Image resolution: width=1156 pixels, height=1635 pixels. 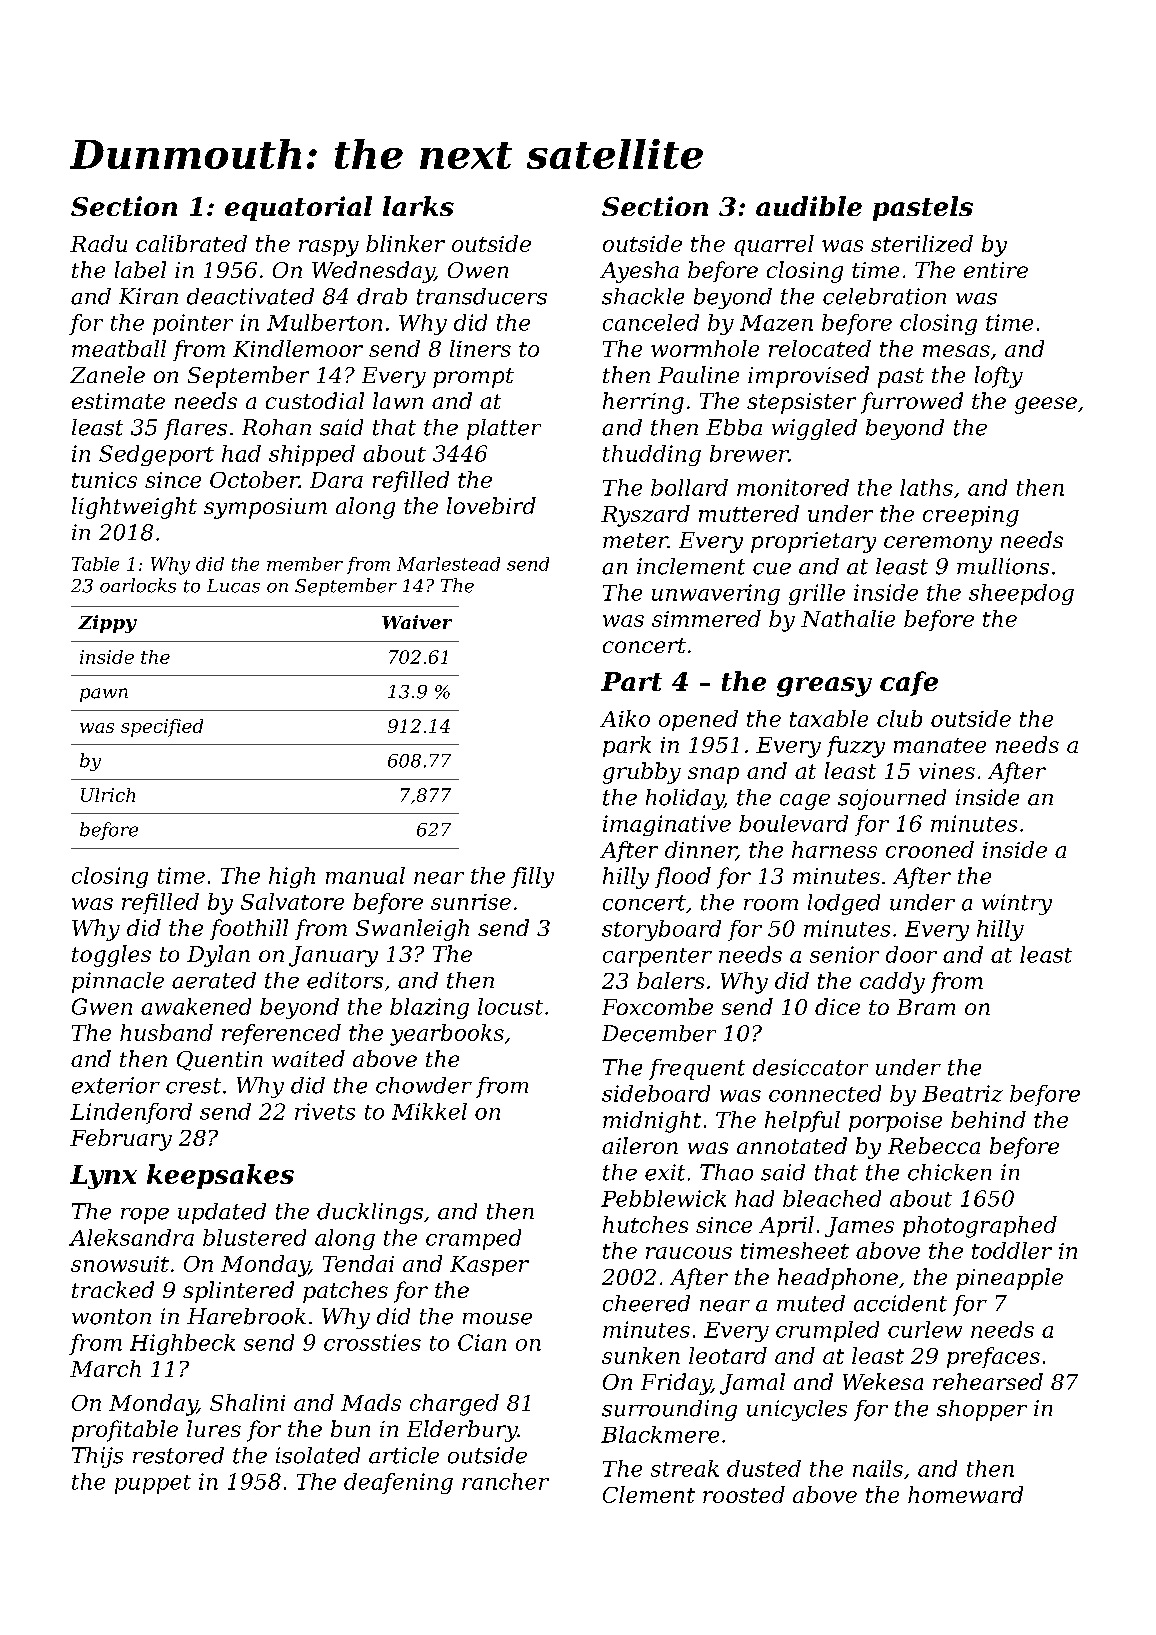 What do you see at coordinates (892, 799) in the screenshot?
I see `sojourned` at bounding box center [892, 799].
